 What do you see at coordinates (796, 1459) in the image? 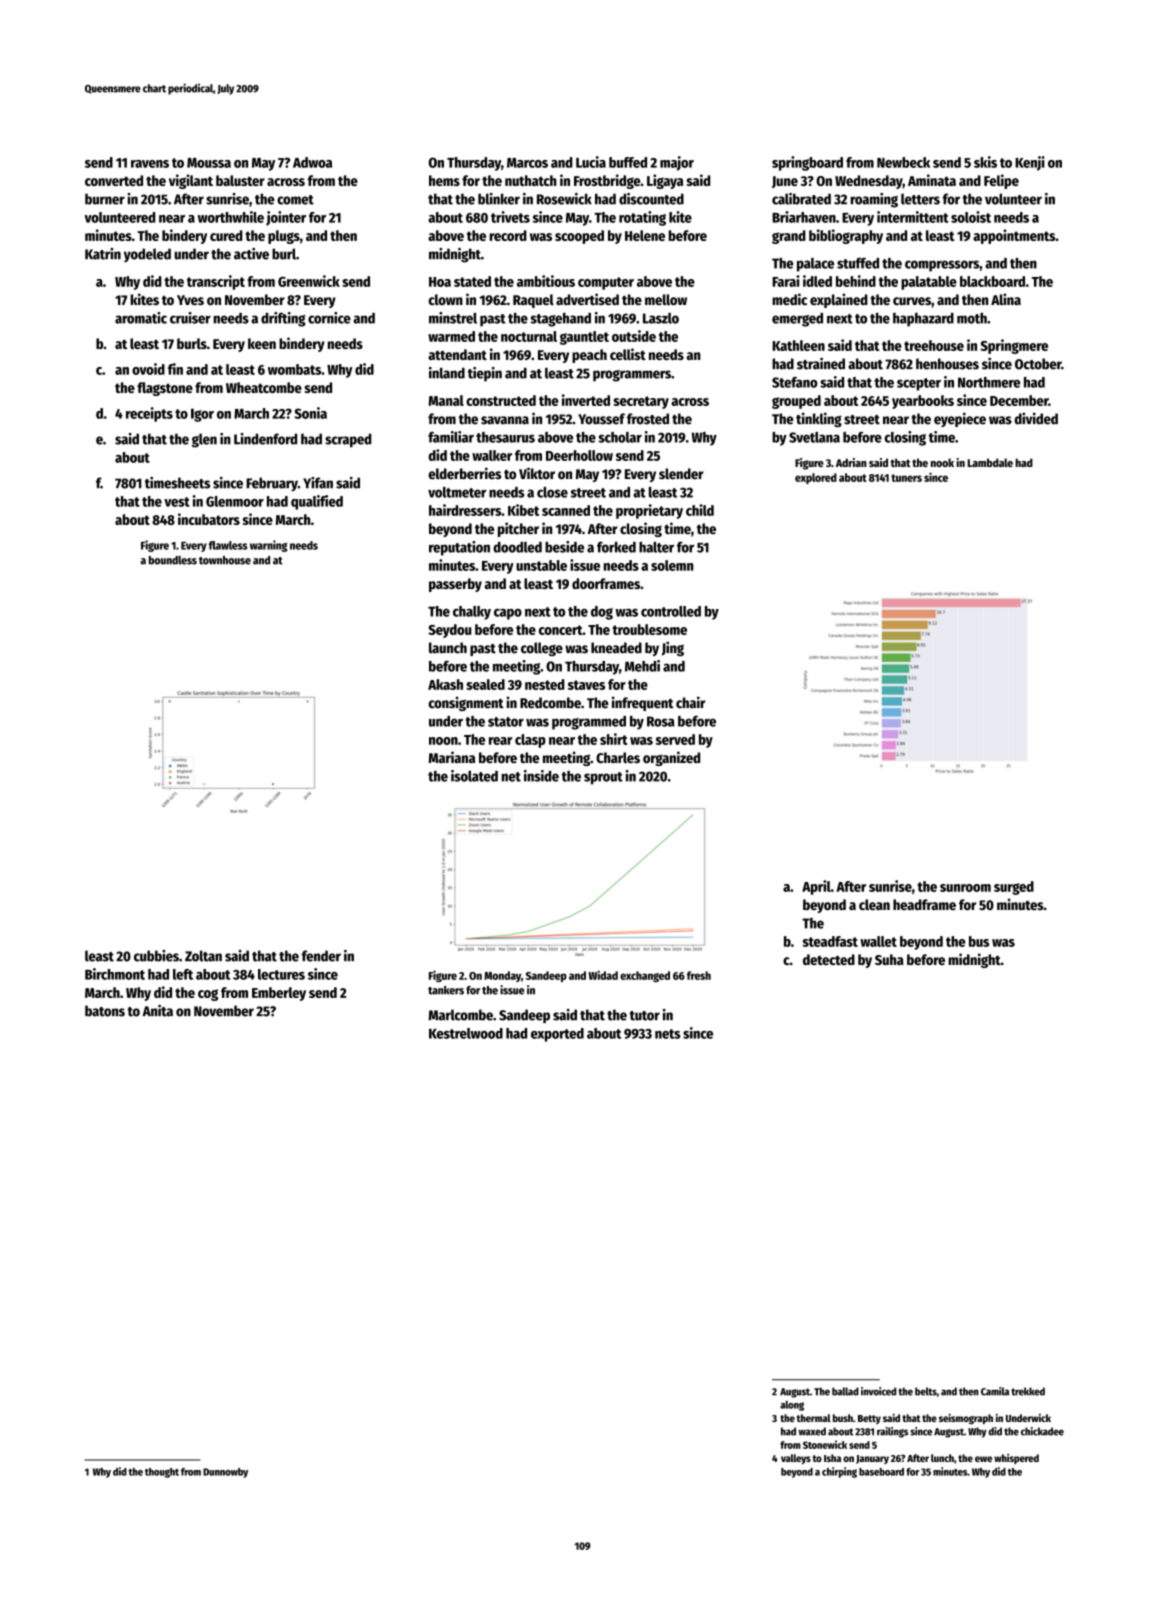
I see `valleys` at bounding box center [796, 1459].
